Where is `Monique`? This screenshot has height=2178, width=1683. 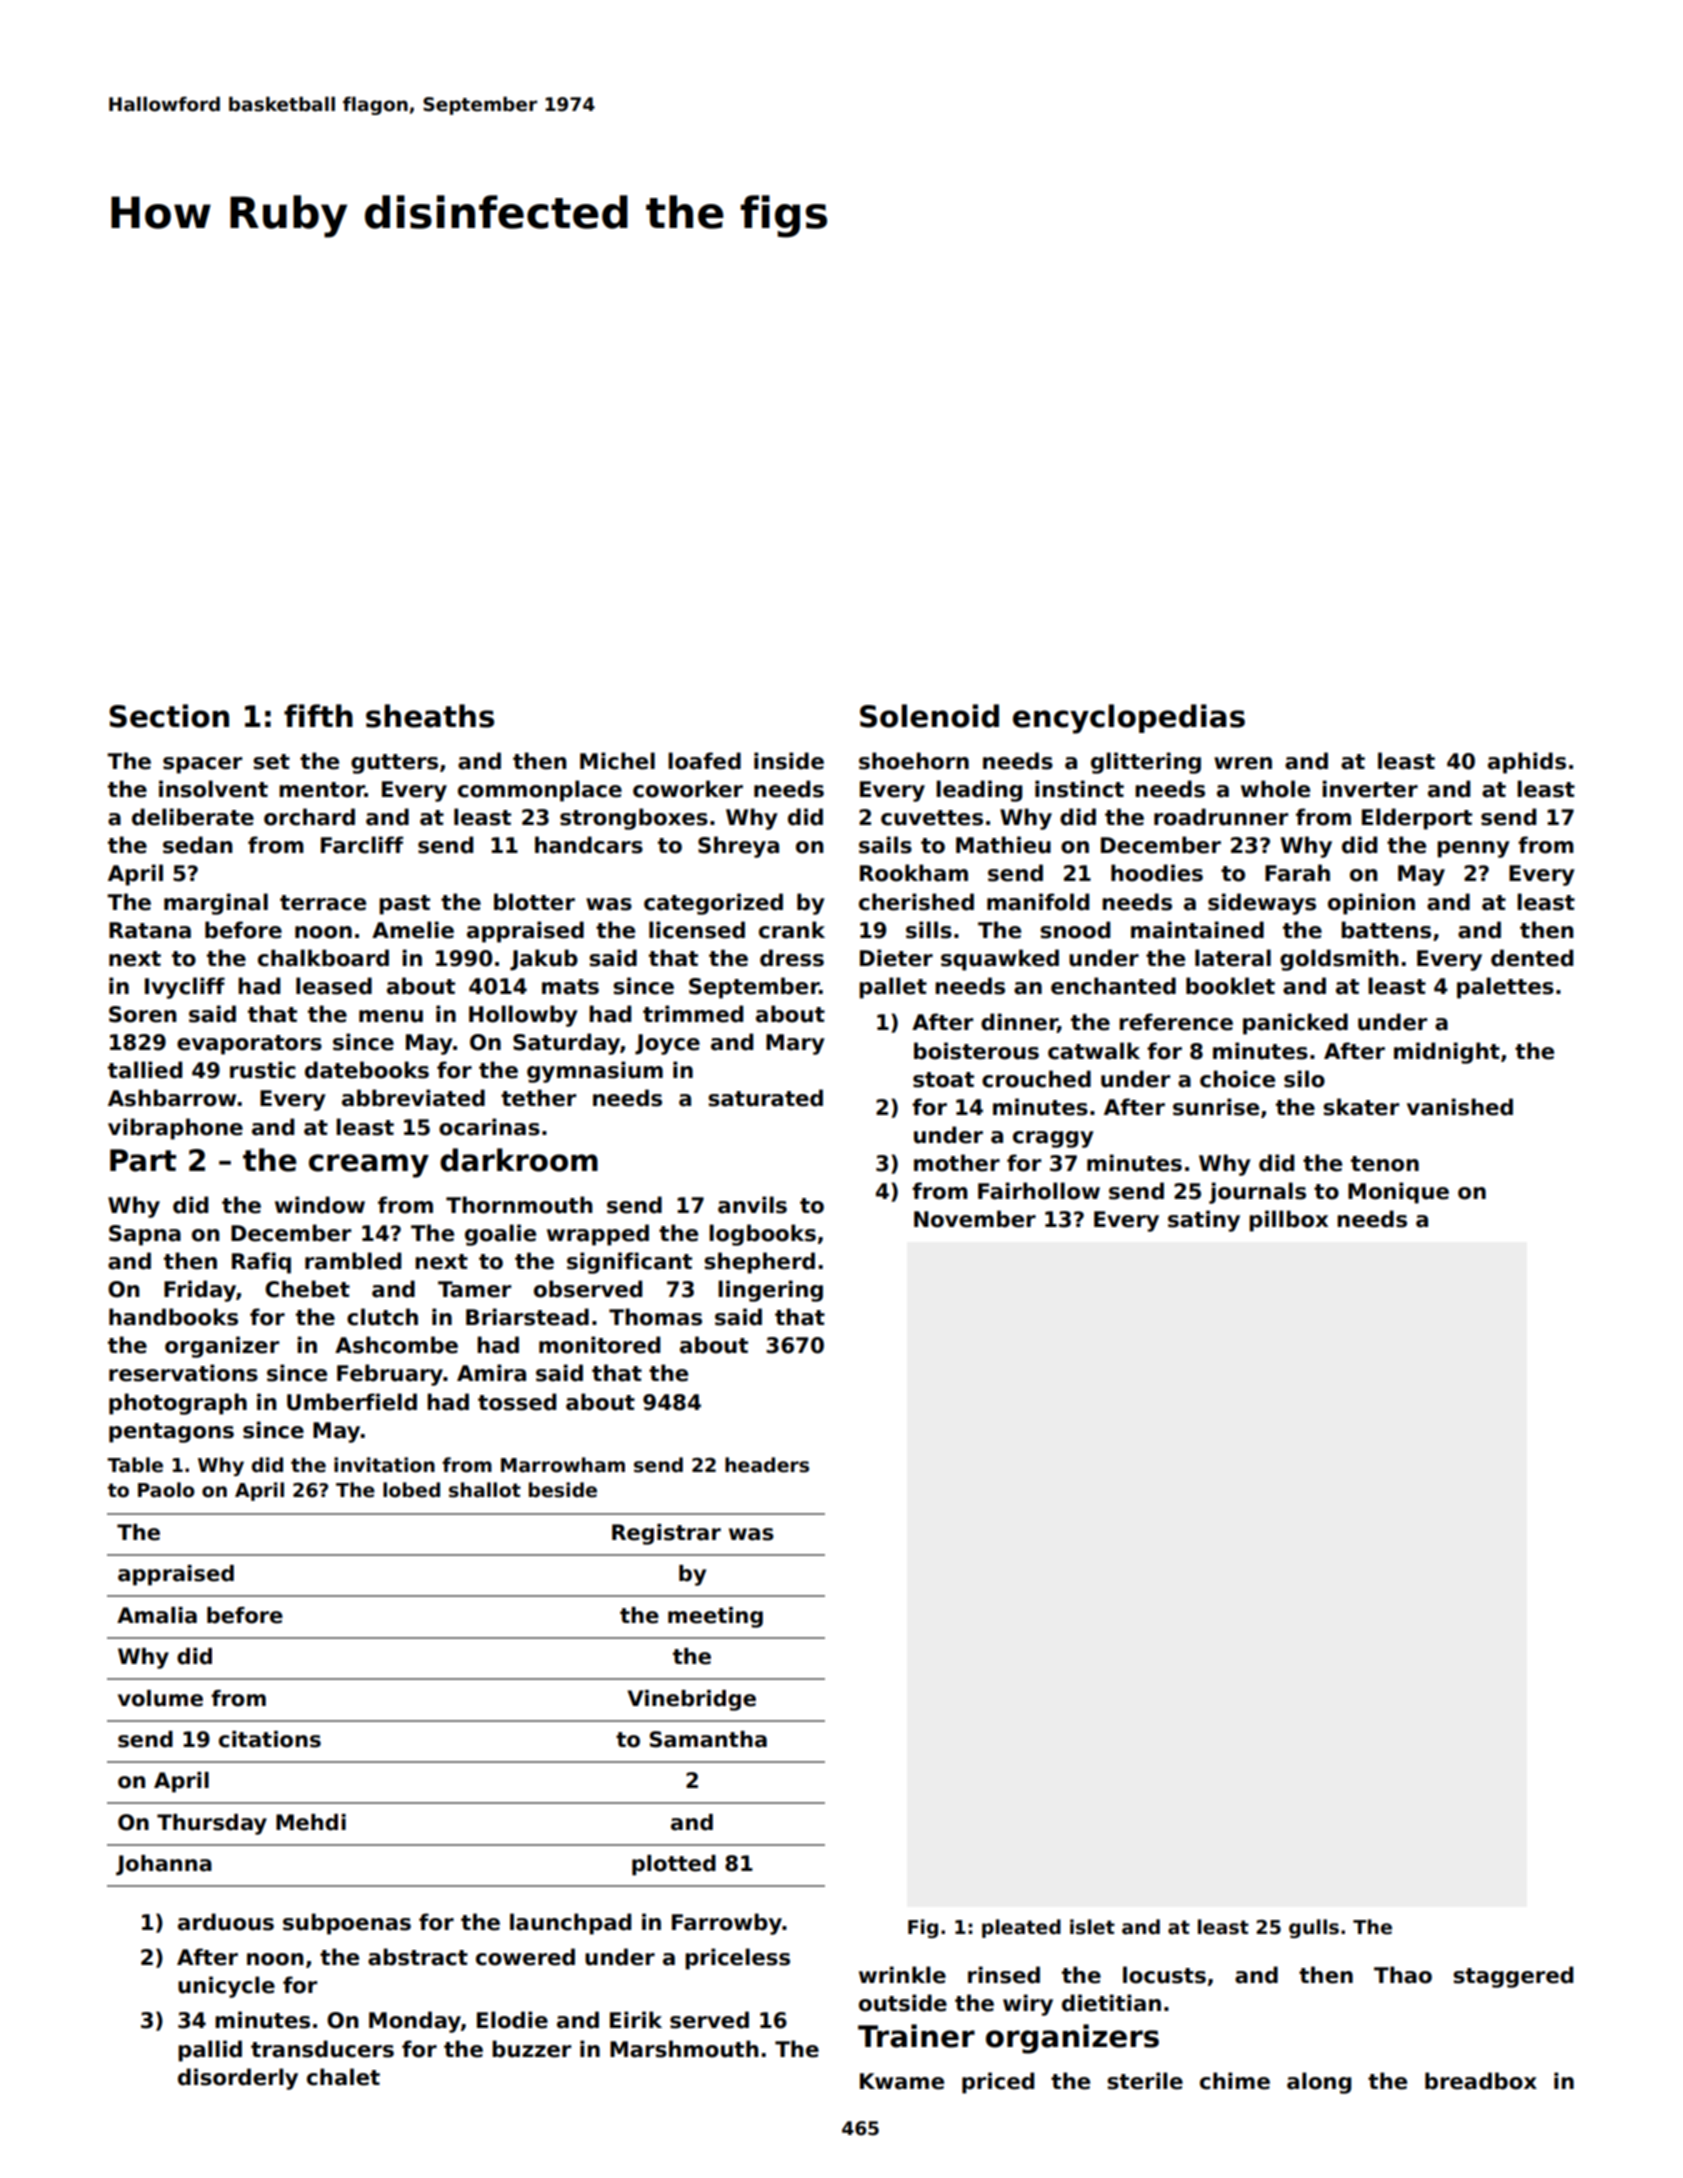 Monique is located at coordinates (1398, 1193).
